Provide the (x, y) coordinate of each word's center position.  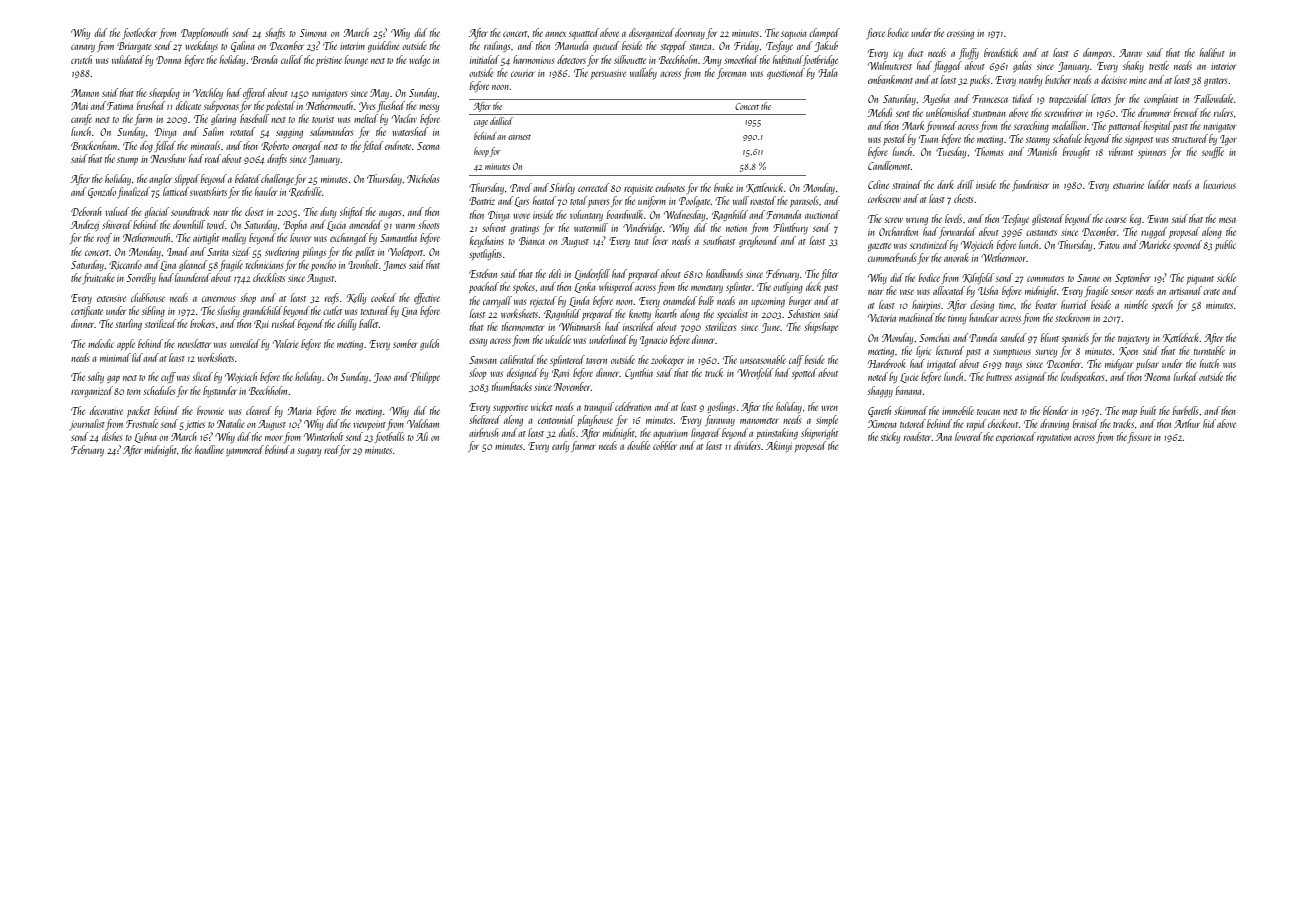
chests (963, 198)
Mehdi (880, 112)
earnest (519, 137)
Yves (367, 107)
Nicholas (423, 178)
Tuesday (951, 152)
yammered (245, 450)
